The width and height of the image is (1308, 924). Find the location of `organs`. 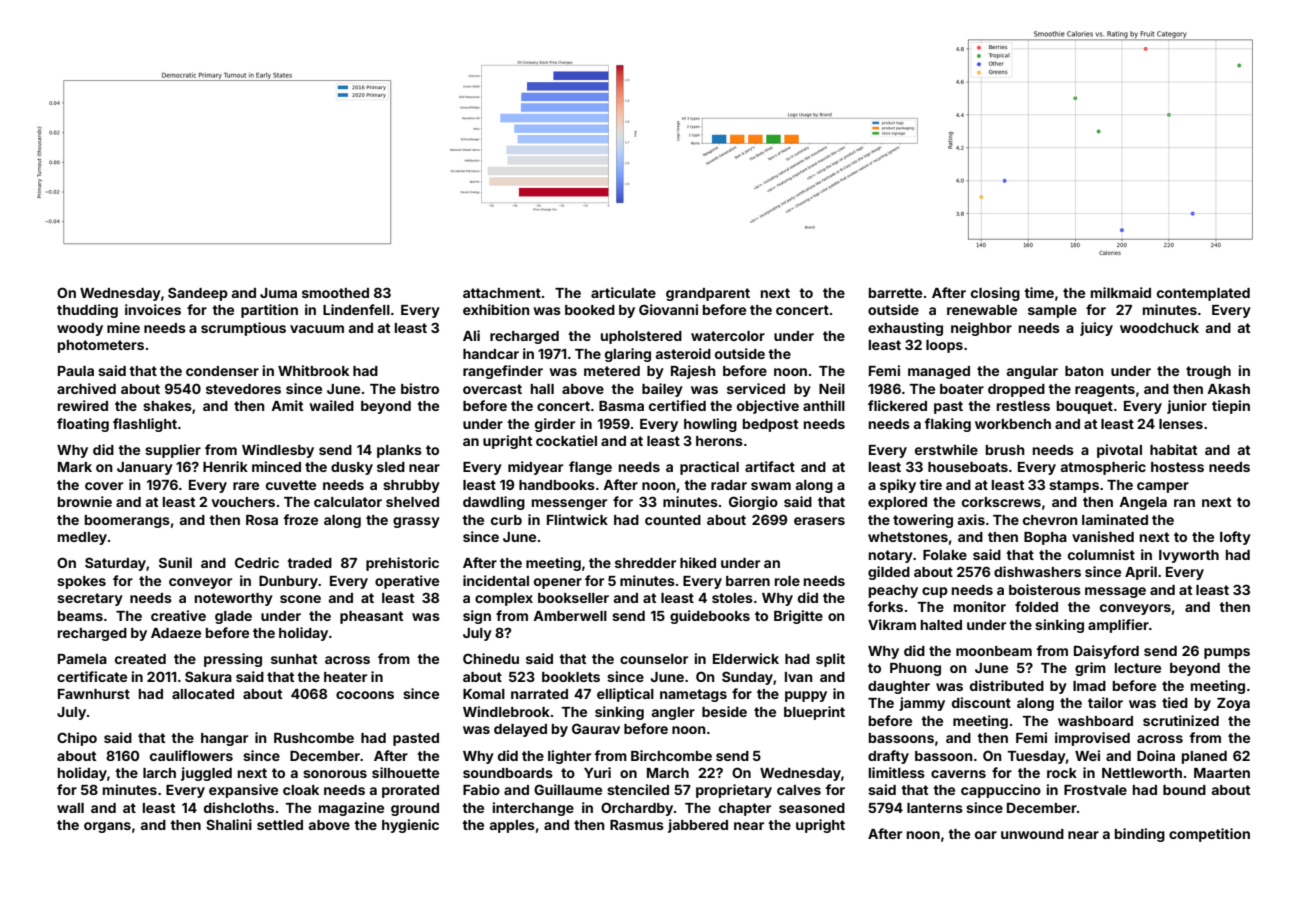

organs is located at coordinates (107, 827).
